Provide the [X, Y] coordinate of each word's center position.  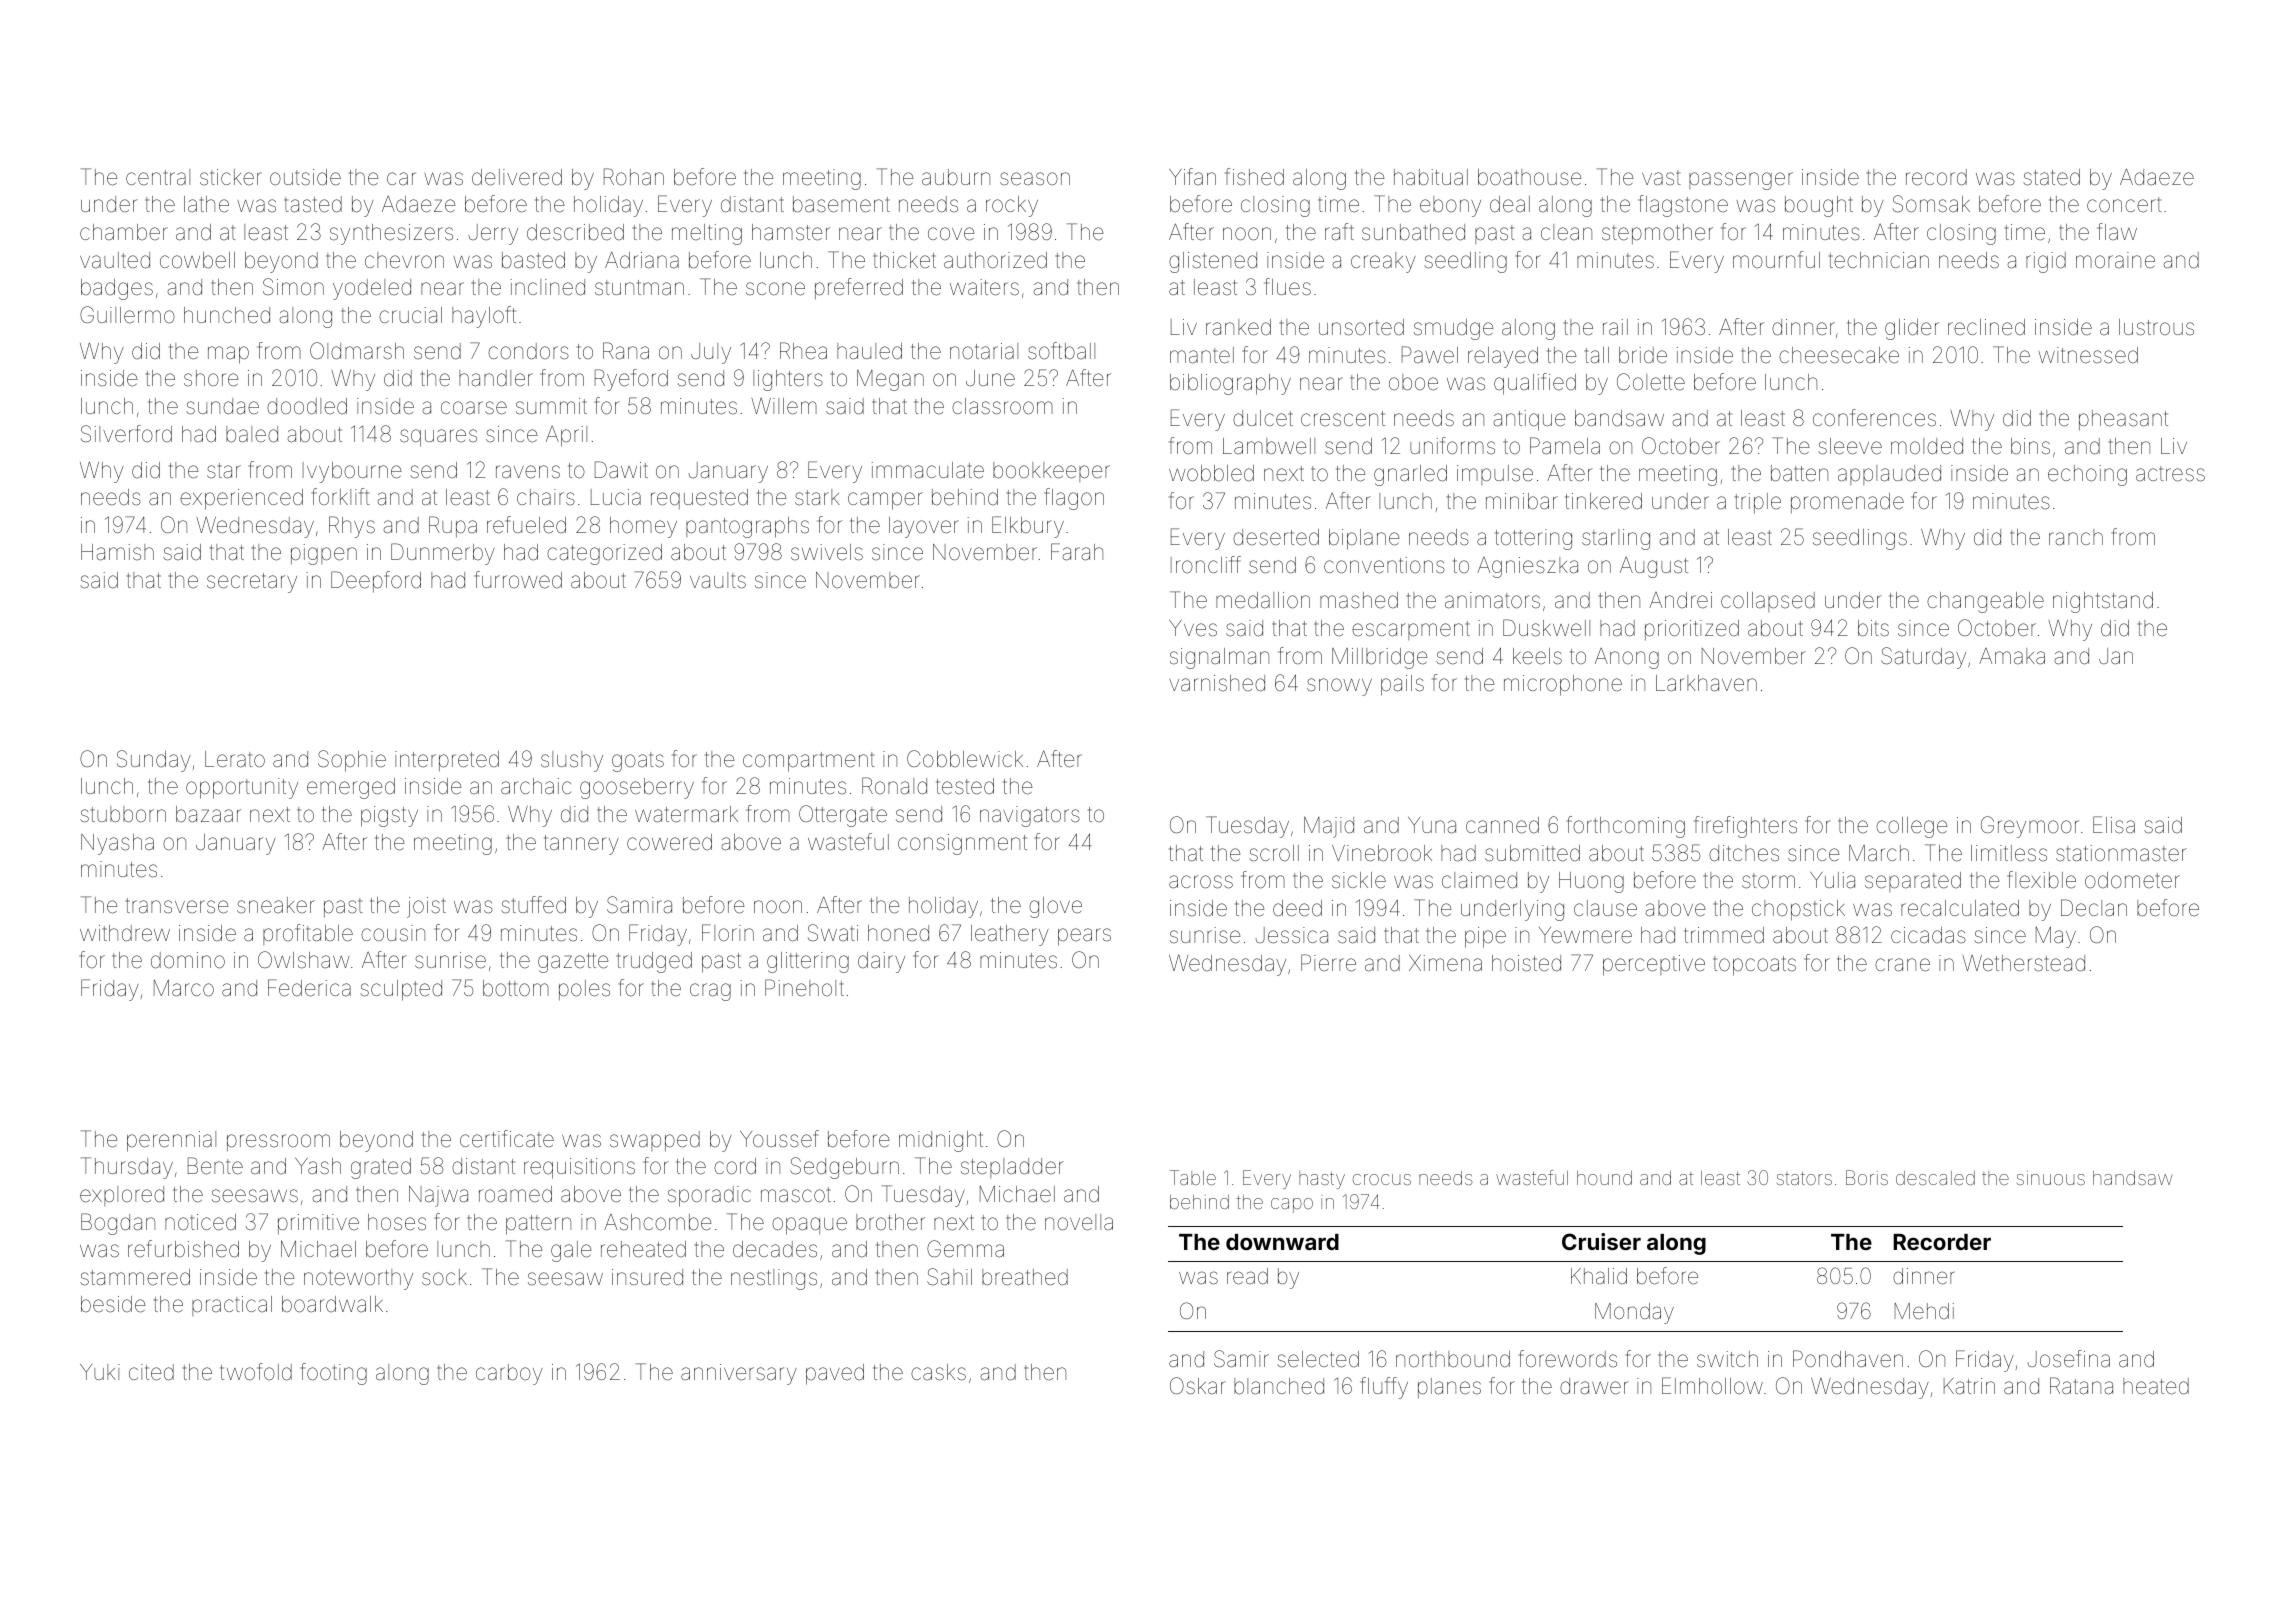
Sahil [949, 1277]
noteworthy [358, 1279]
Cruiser [1601, 1241]
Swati [833, 933]
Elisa [2114, 825]
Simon [293, 286]
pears [1084, 937]
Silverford [126, 434]
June [990, 378]
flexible [2041, 880]
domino [188, 960]
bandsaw [1619, 418]
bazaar [208, 814]
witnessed [2088, 355]
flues [1287, 287]
